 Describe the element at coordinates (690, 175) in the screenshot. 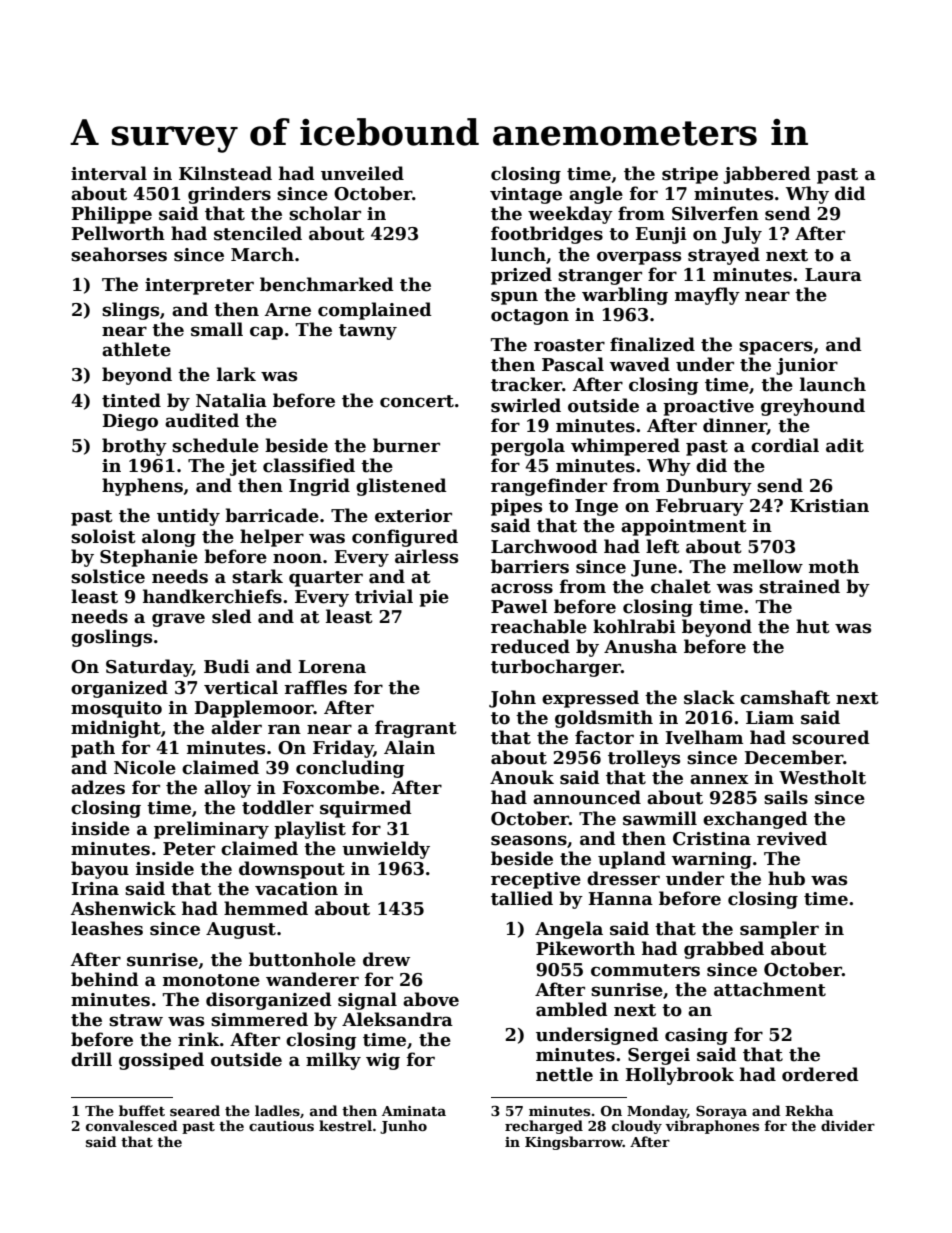

I see `stripe` at that location.
